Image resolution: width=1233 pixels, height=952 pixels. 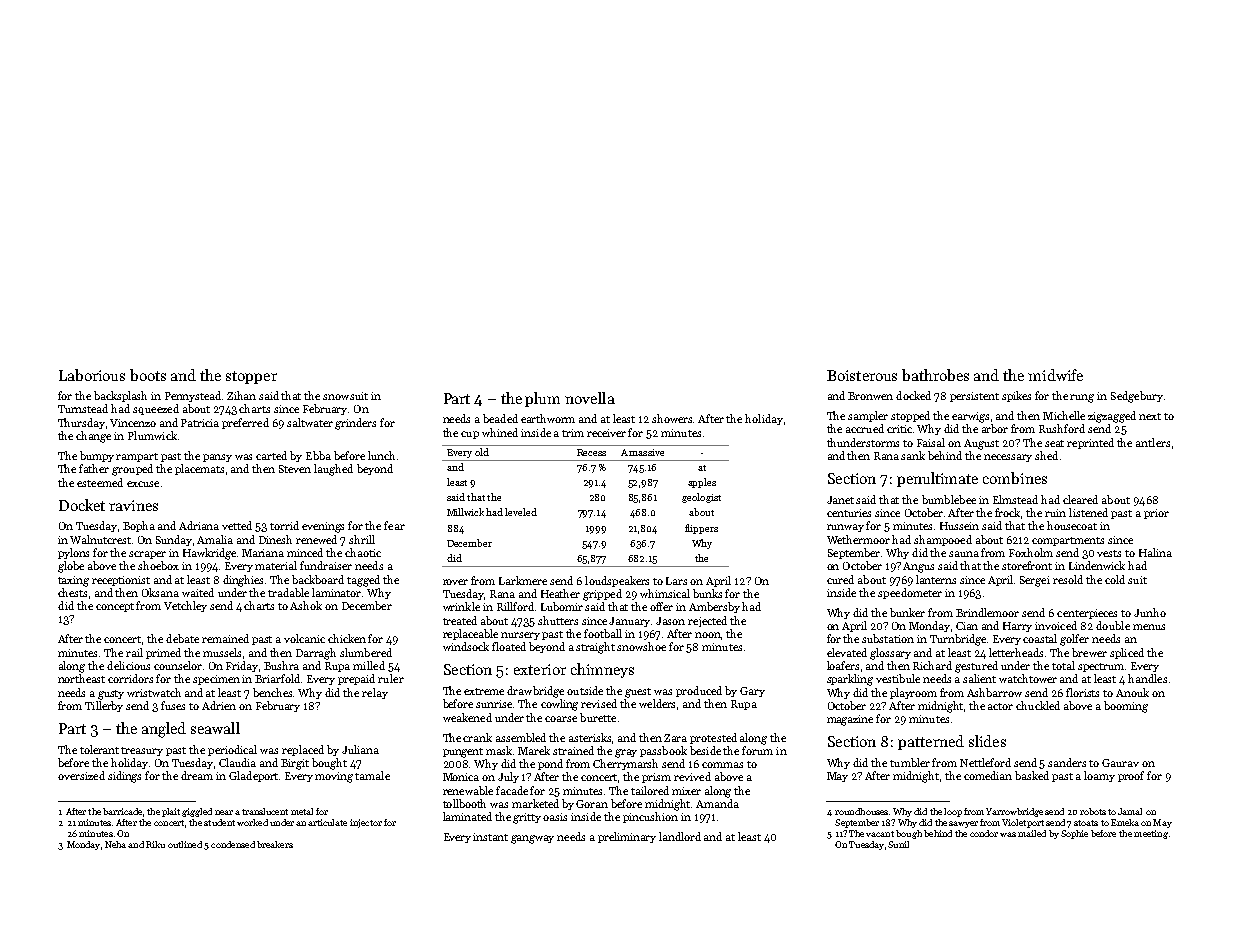 I want to click on strained, so click(x=573, y=750).
